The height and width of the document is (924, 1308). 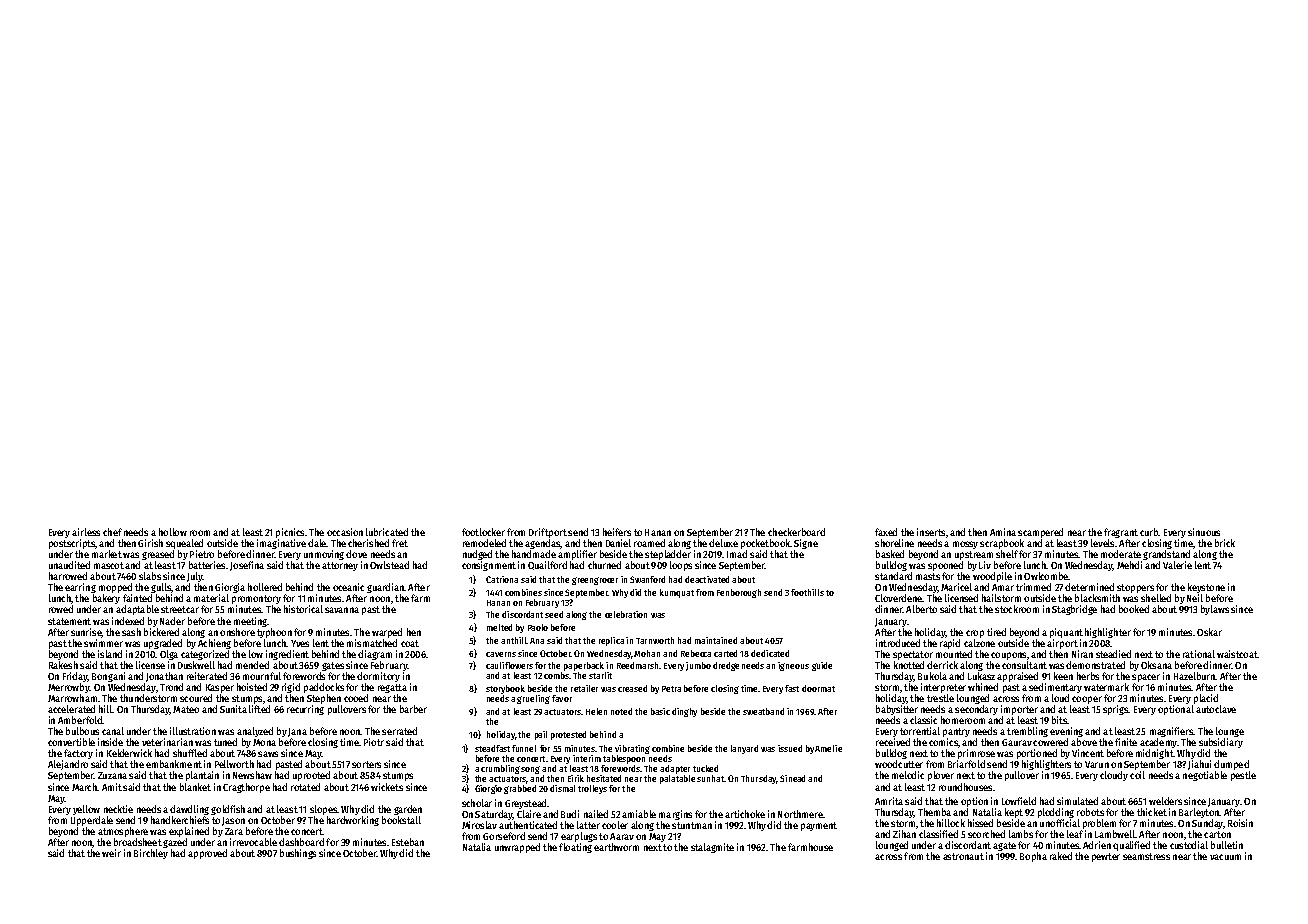 What do you see at coordinates (112, 775) in the document?
I see `Zuzana` at bounding box center [112, 775].
